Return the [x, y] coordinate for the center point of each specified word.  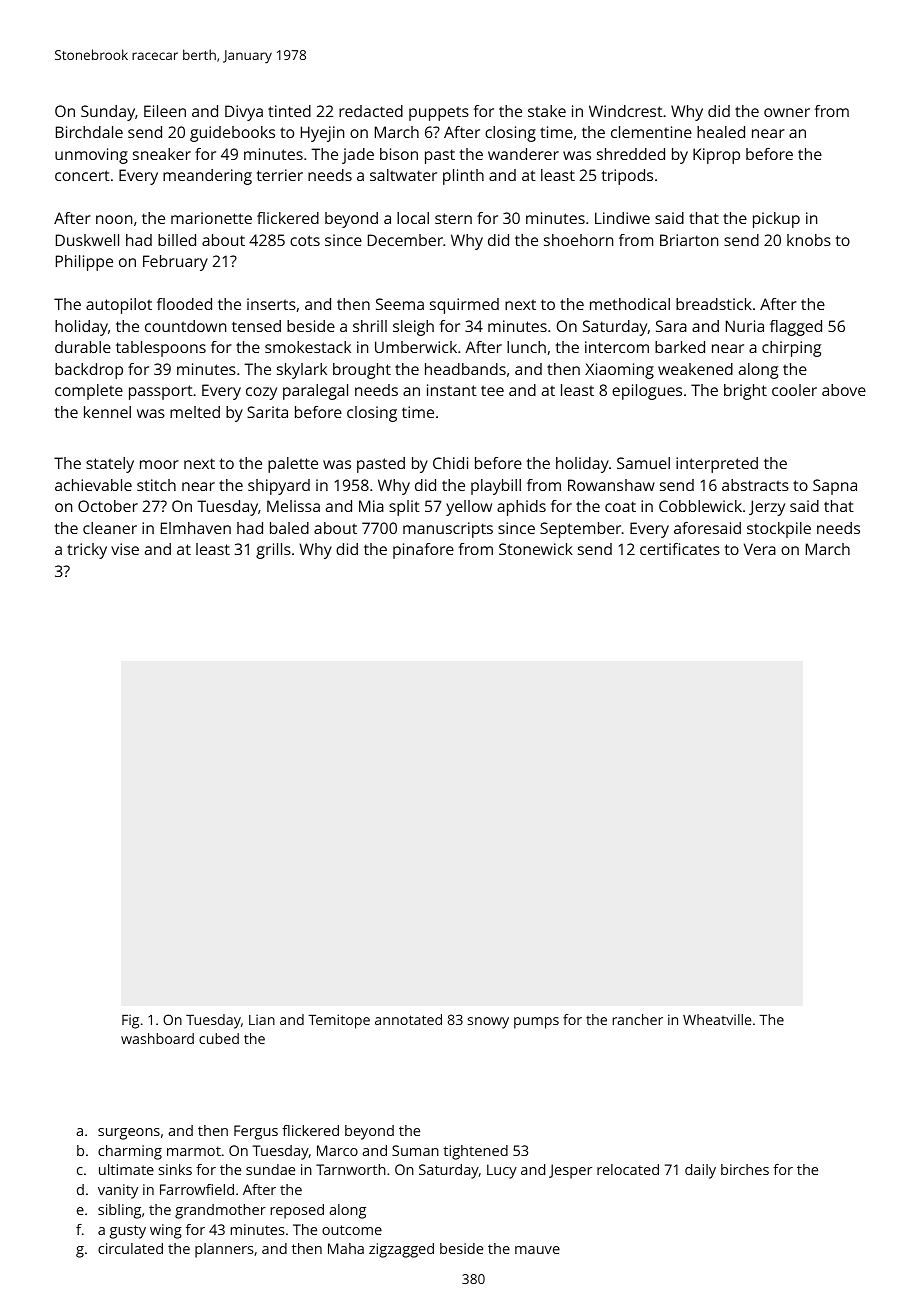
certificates [680, 549]
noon [114, 219]
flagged [796, 328]
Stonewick [536, 549]
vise [125, 549]
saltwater [403, 175]
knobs [809, 240]
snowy [488, 1023]
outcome [352, 1230]
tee [492, 390]
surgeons [129, 1134]
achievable [93, 485]
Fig [130, 1021]
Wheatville [717, 1019]
